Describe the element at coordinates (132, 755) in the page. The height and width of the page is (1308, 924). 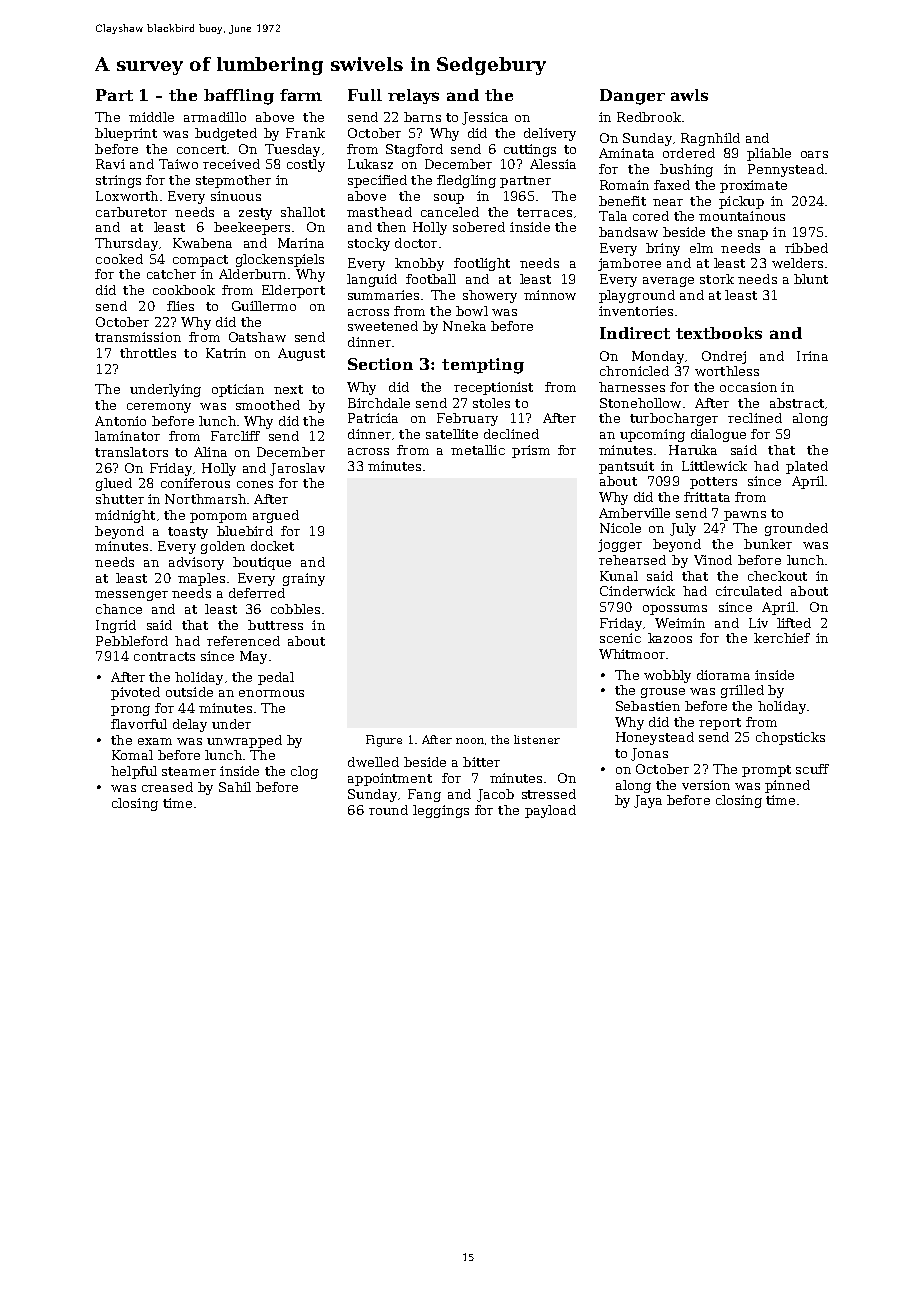
I see `Komal` at that location.
